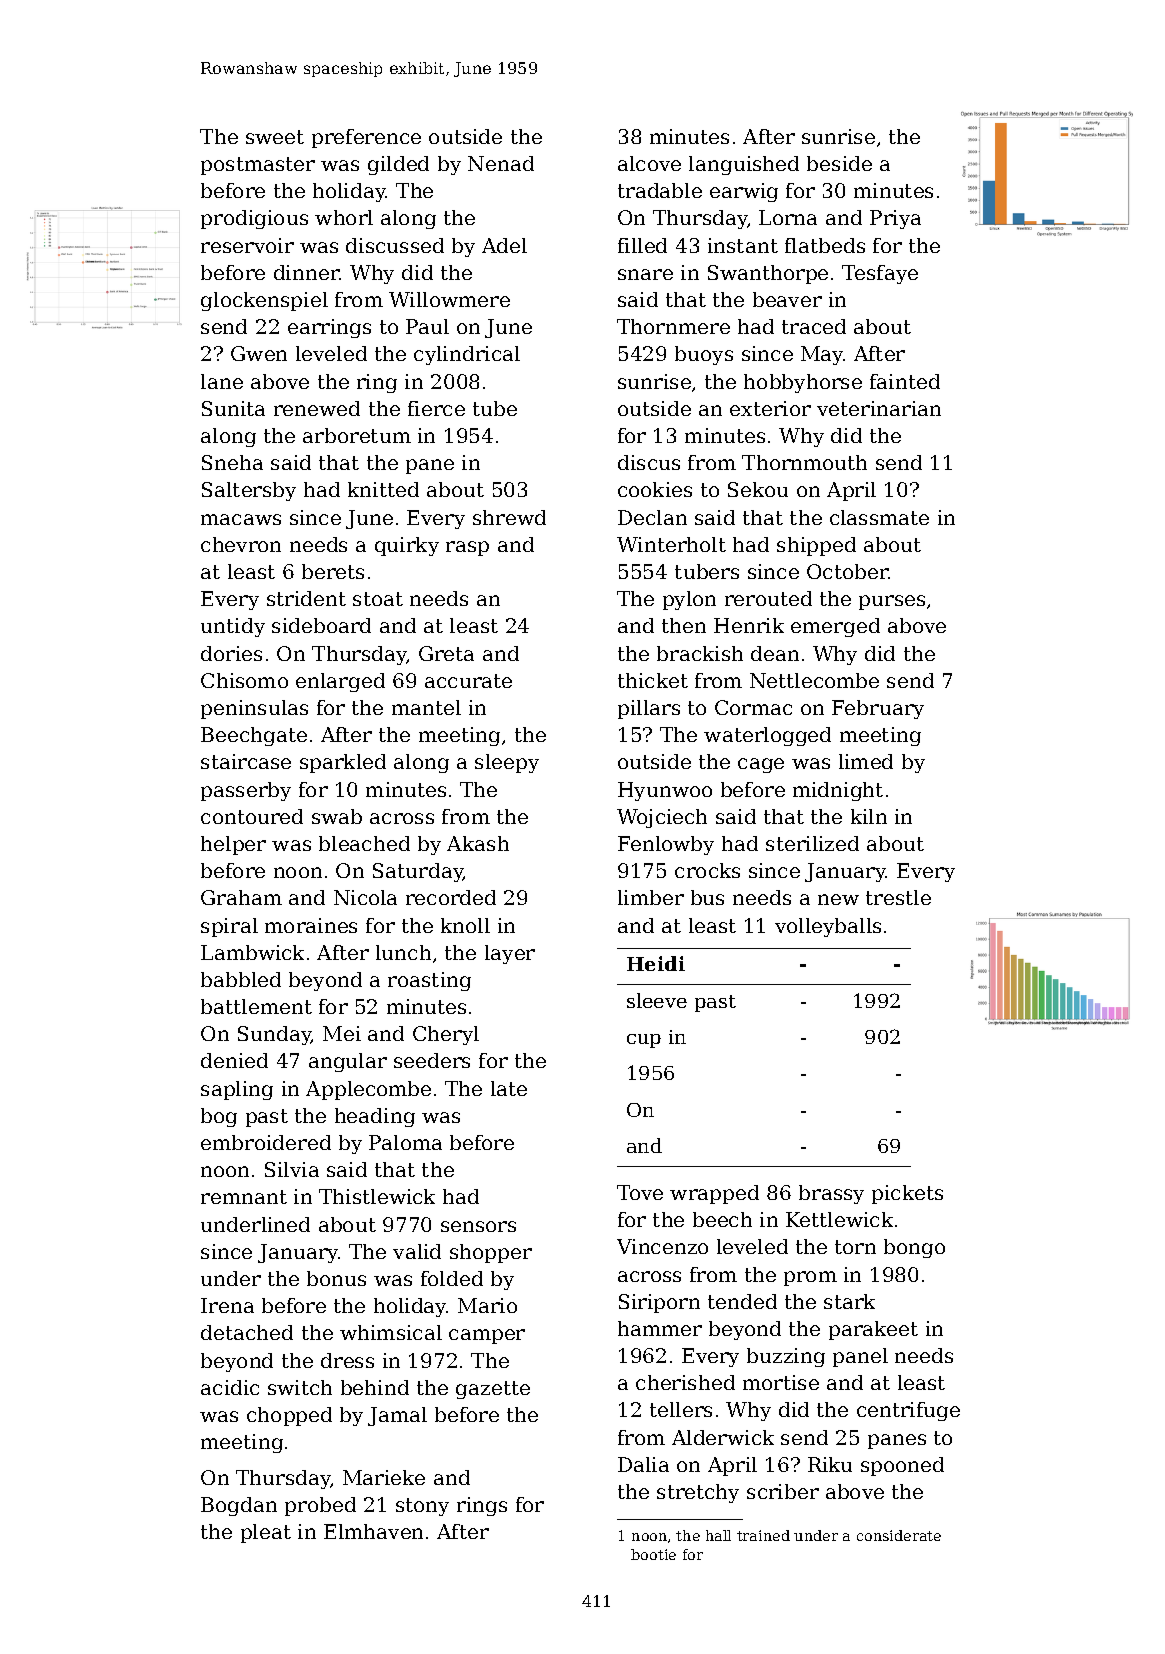 The width and height of the page is (1165, 1654). What do you see at coordinates (378, 599) in the page?
I see `stoat` at bounding box center [378, 599].
